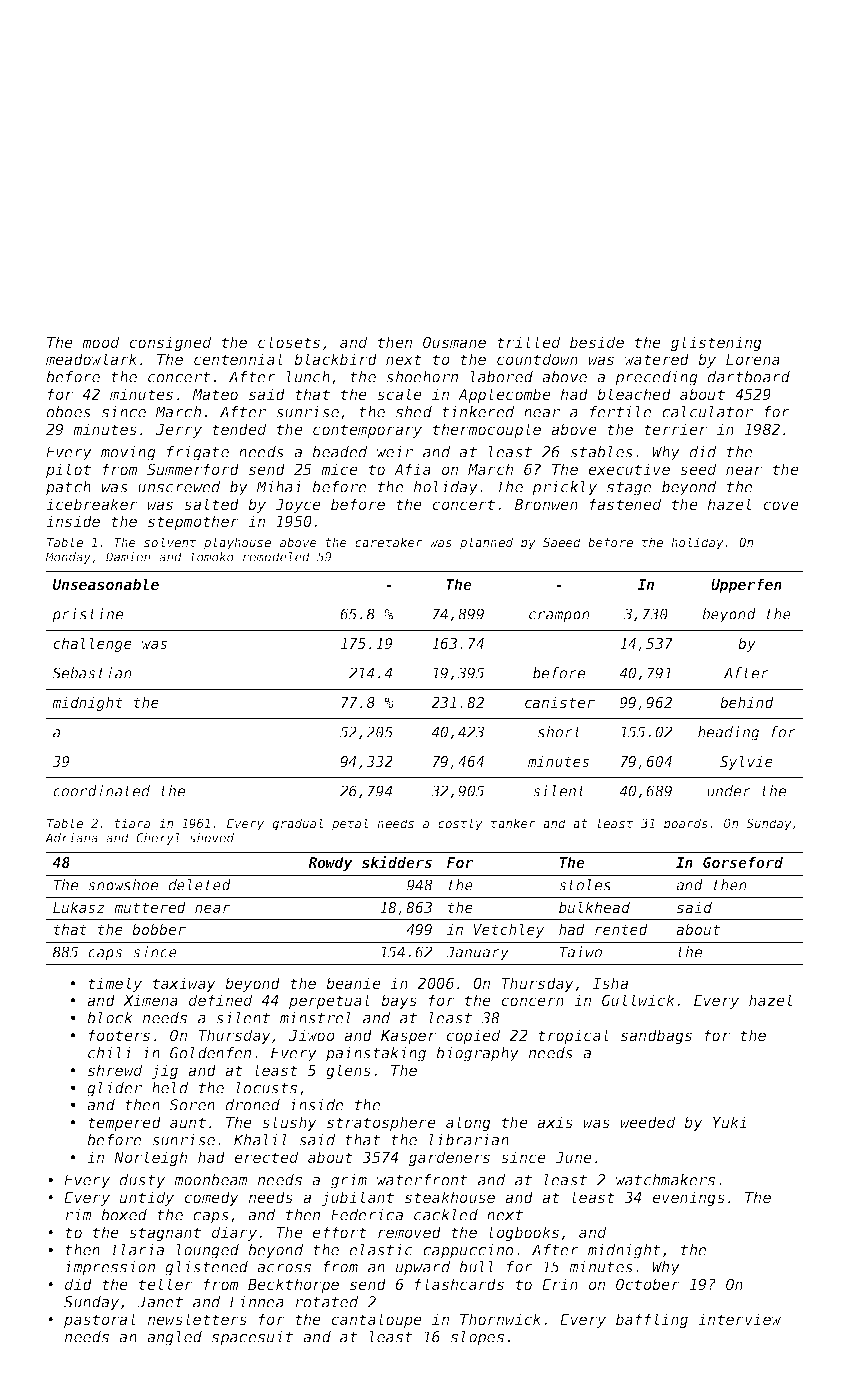 Image resolution: width=849 pixels, height=1400 pixels. Describe the element at coordinates (422, 377) in the image. I see `shoehorn` at that location.
